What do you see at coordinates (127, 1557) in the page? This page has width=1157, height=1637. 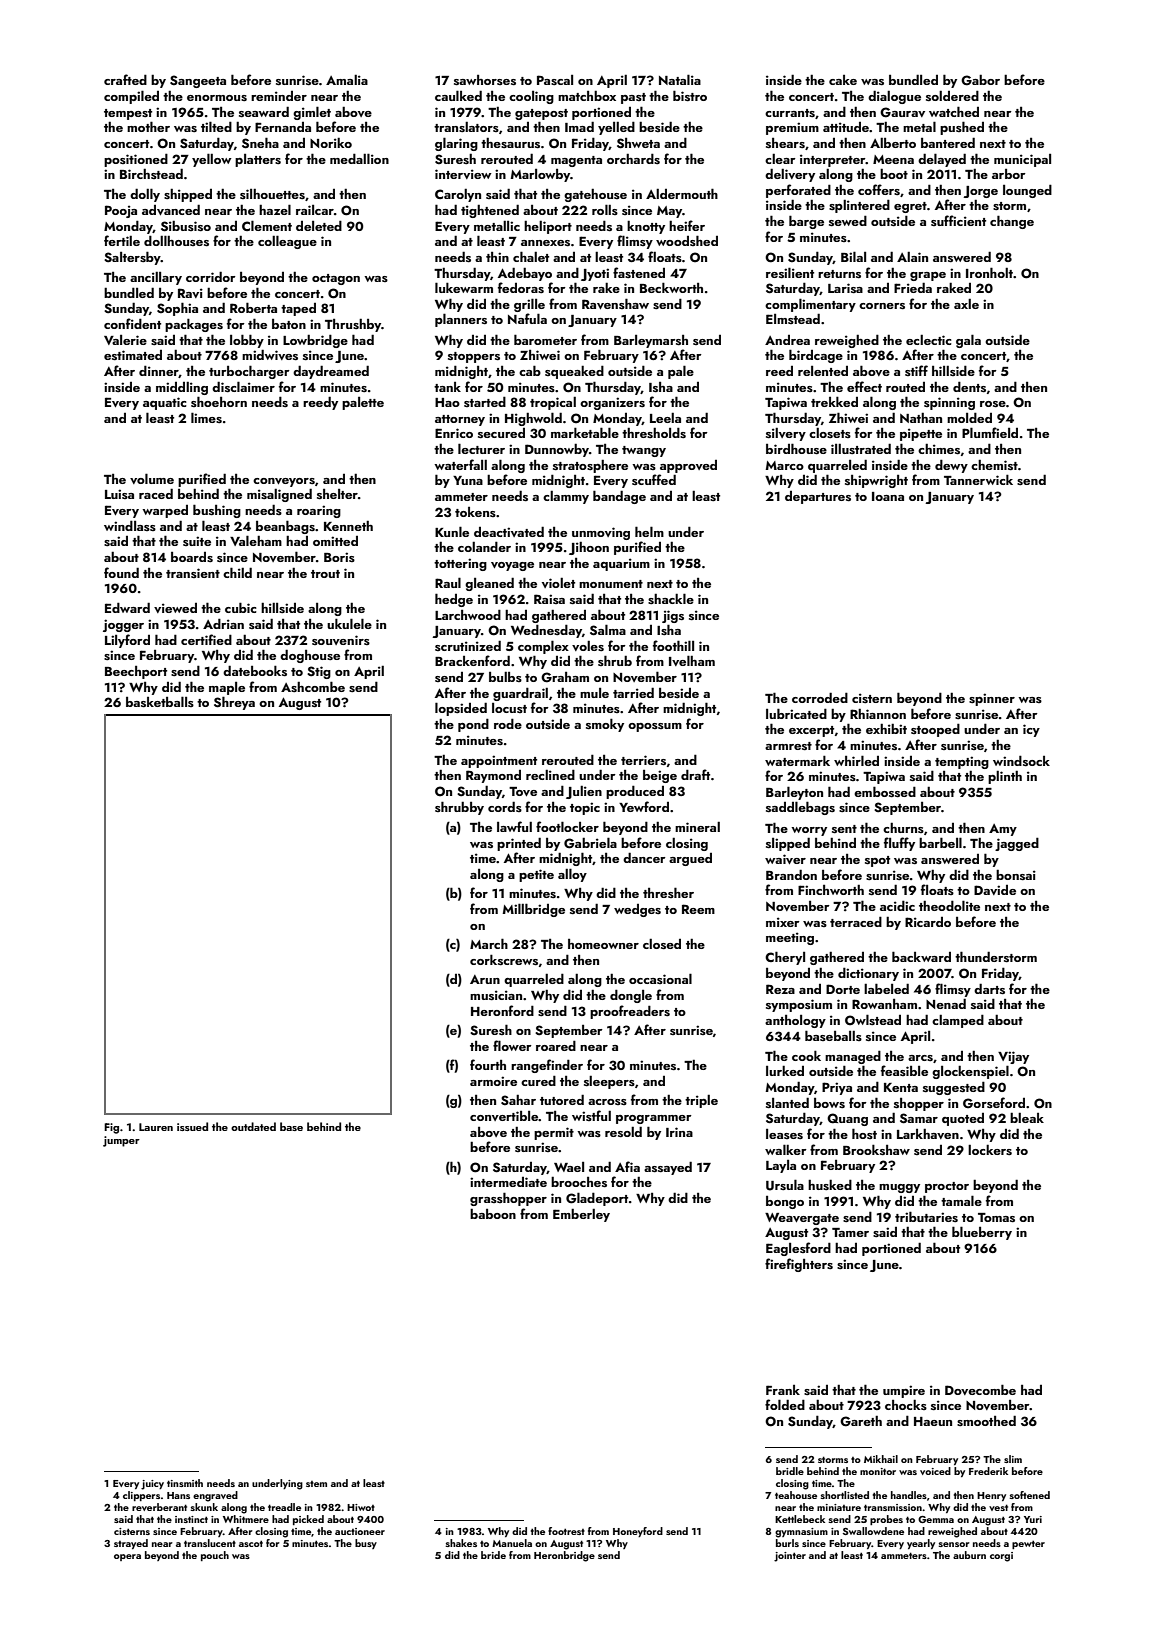 I see `opera` at bounding box center [127, 1557].
